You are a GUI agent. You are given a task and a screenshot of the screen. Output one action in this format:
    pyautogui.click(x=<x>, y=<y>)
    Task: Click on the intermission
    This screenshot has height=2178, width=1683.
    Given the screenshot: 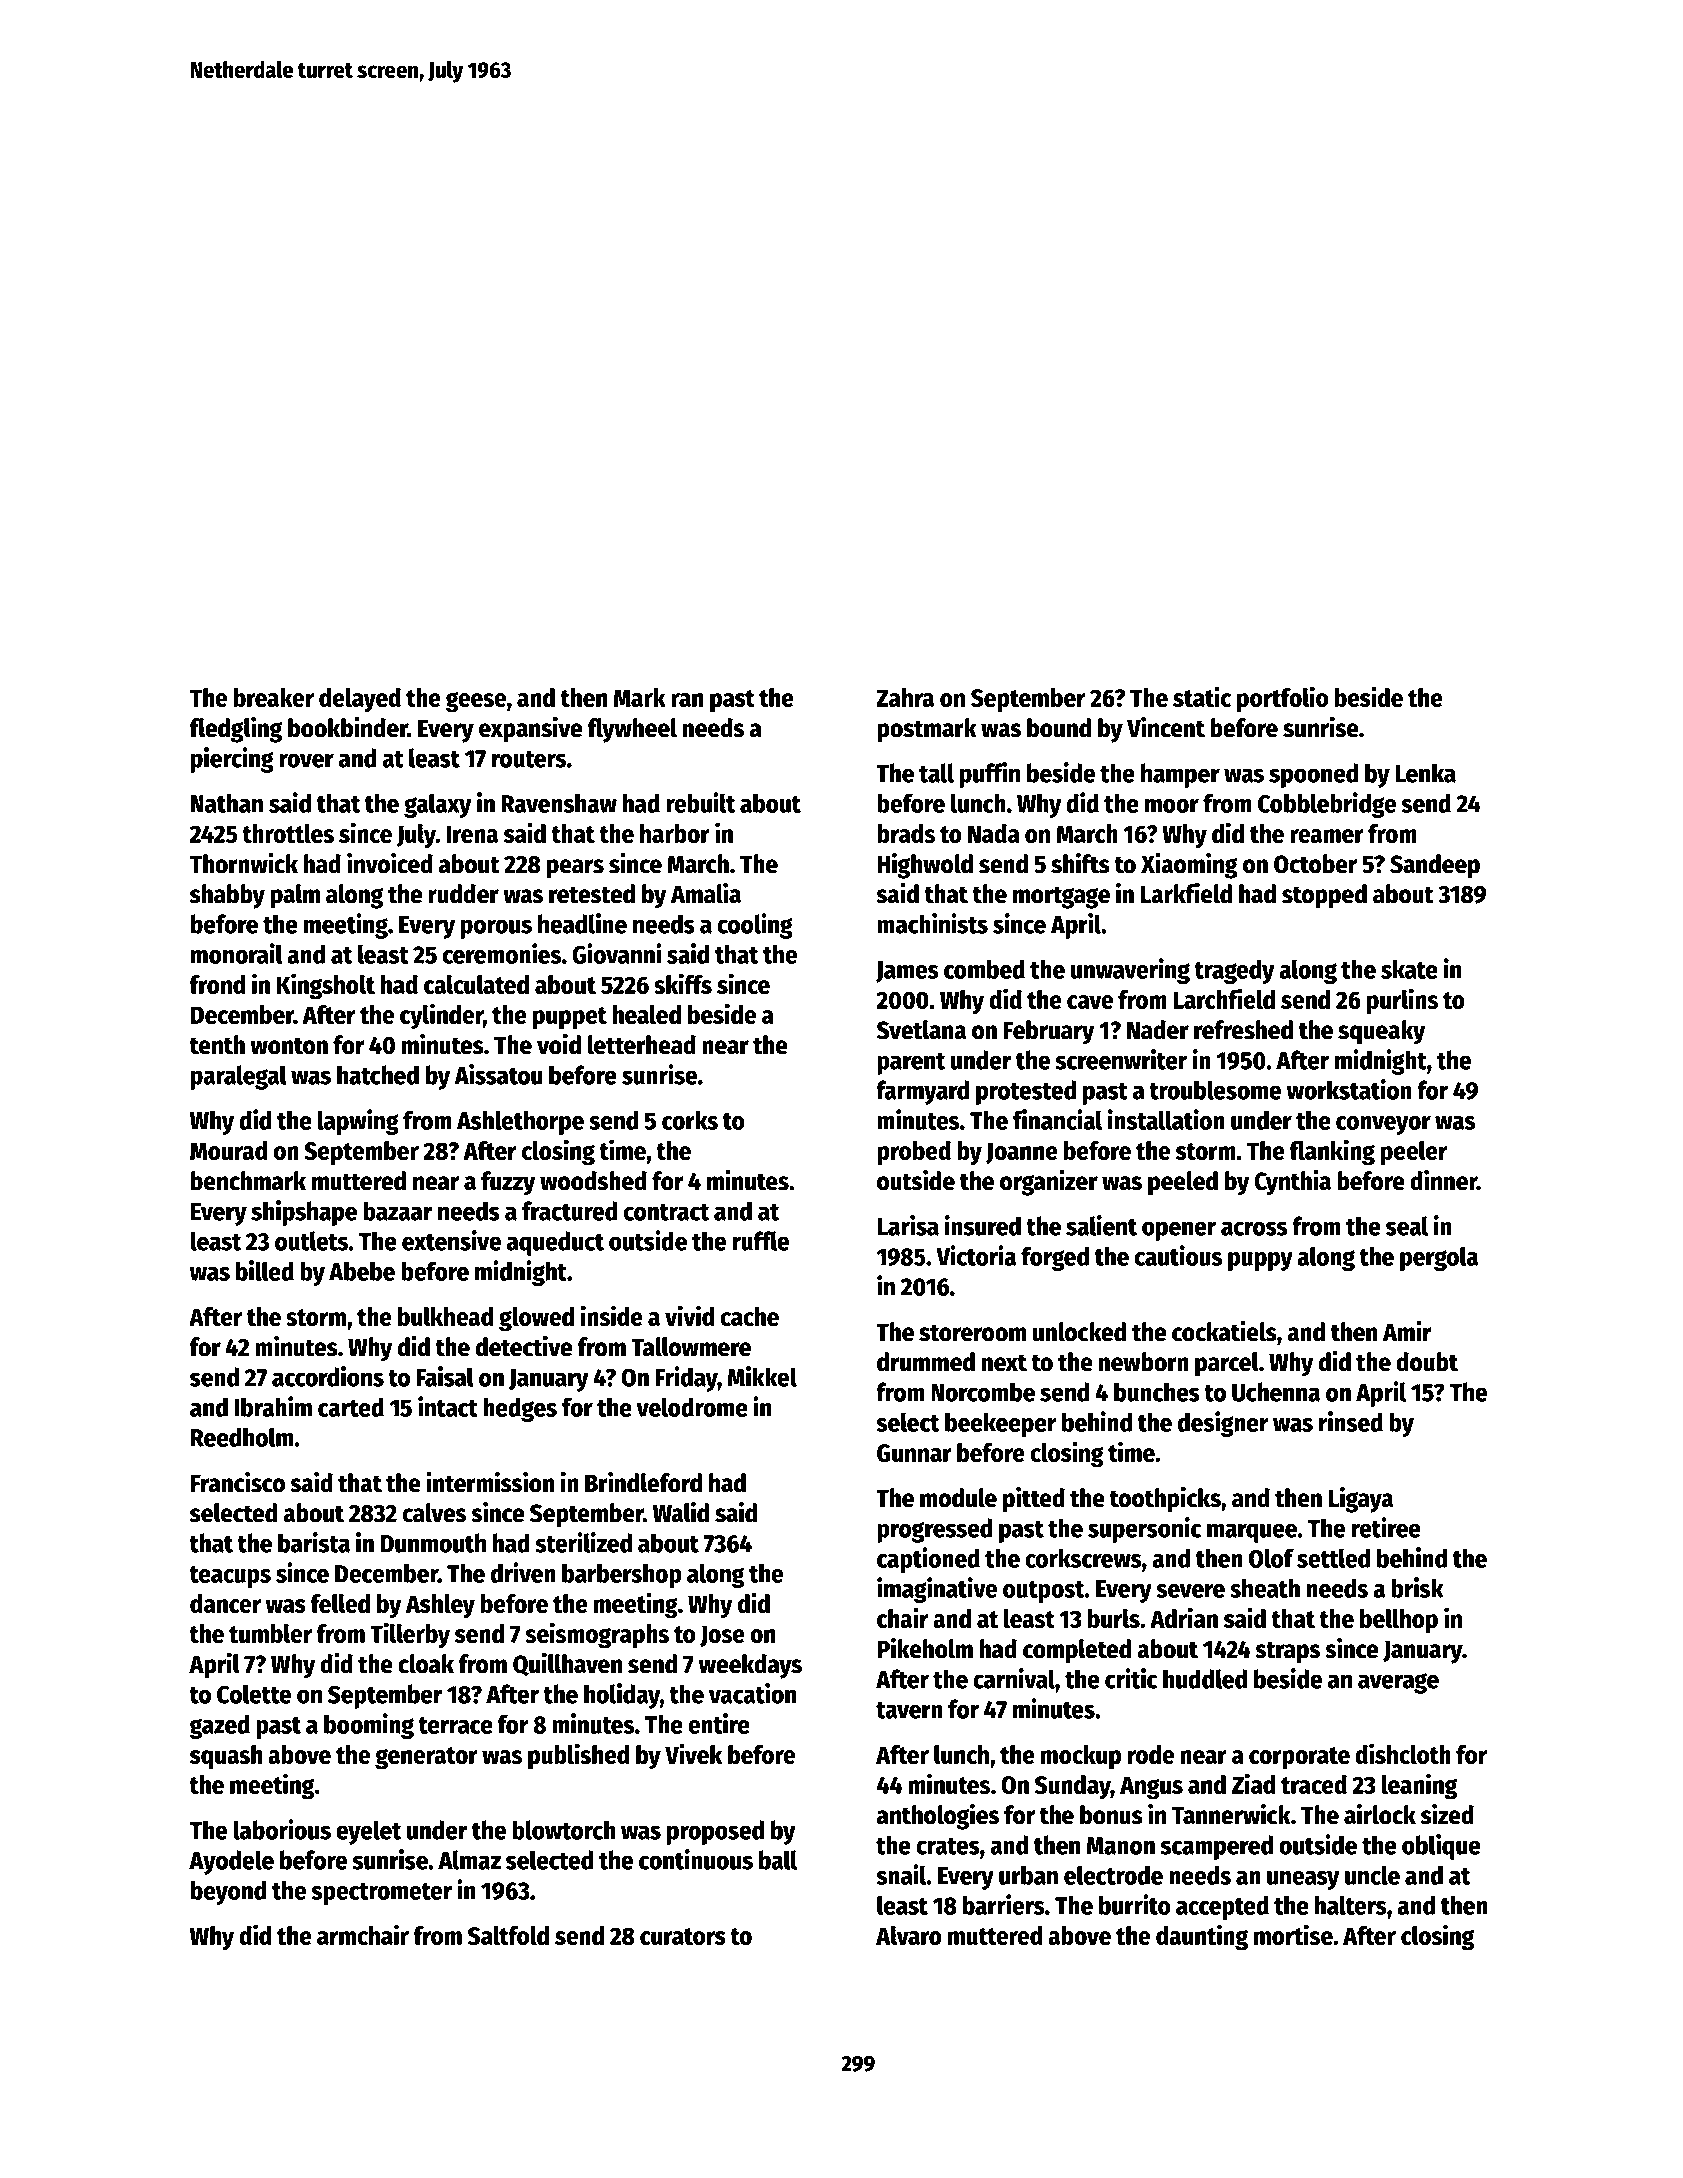 What is the action you would take?
    pyautogui.click(x=490, y=1482)
